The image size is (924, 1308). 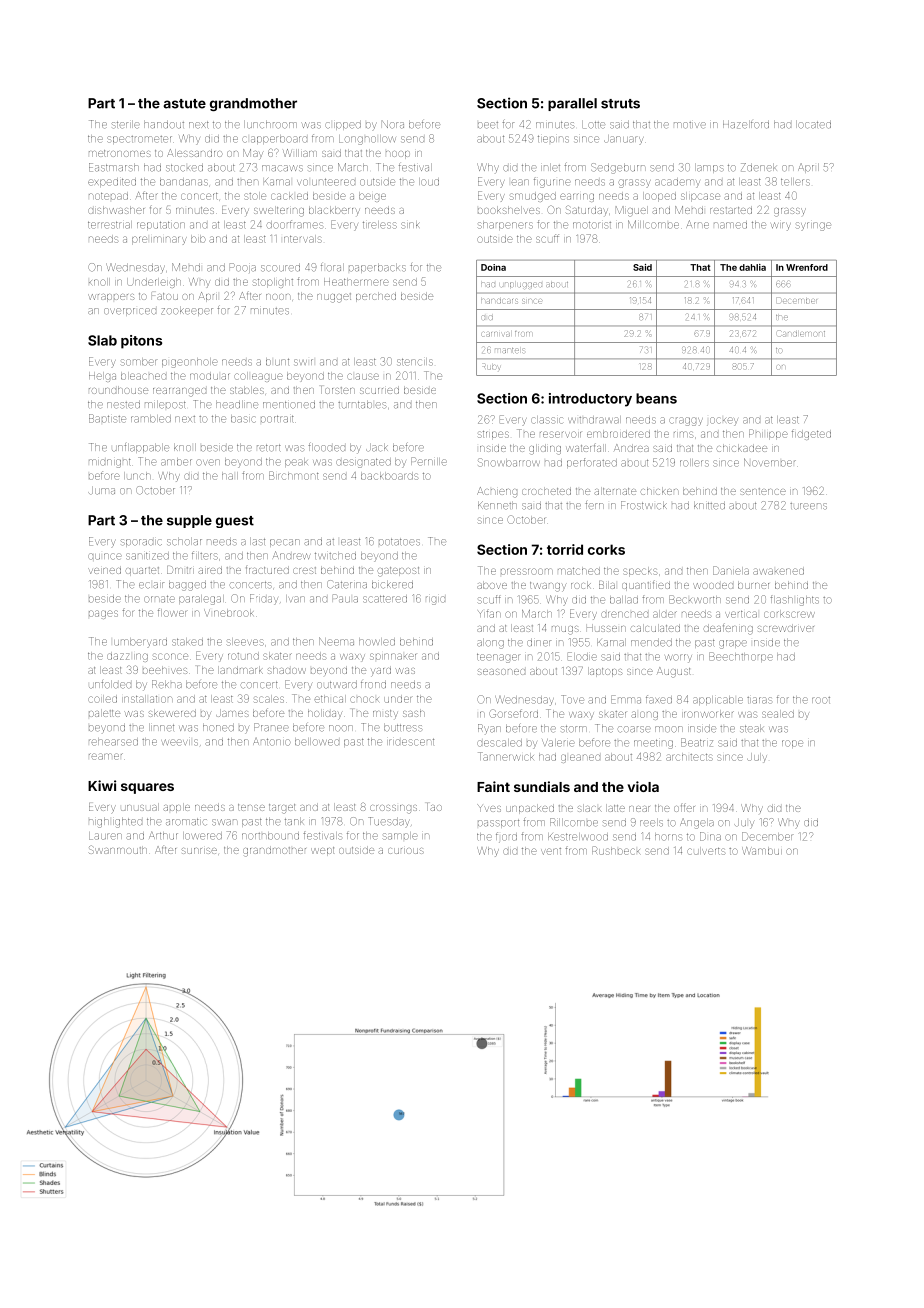 I want to click on vent, so click(x=551, y=851).
